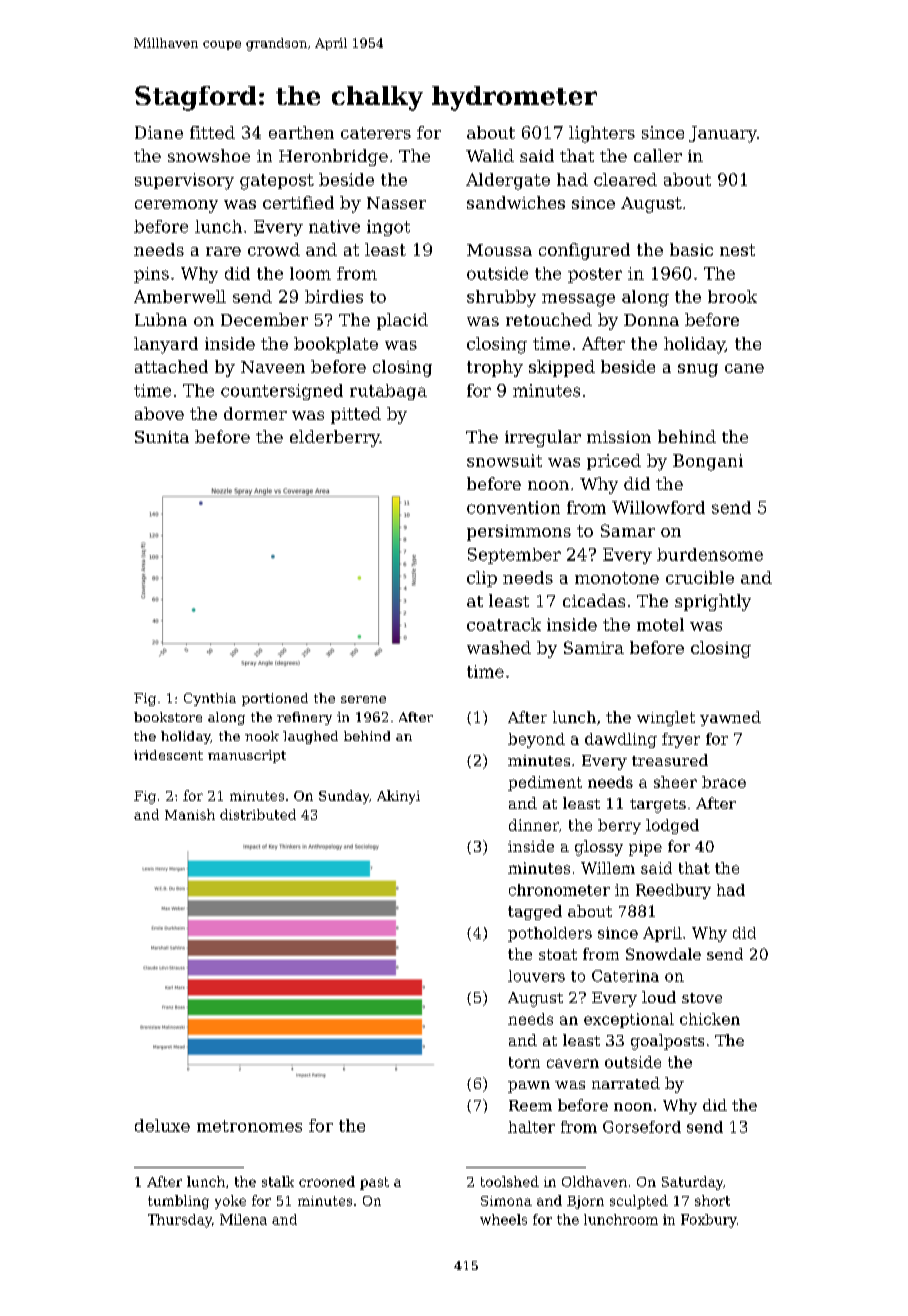  I want to click on pitted, so click(356, 415).
